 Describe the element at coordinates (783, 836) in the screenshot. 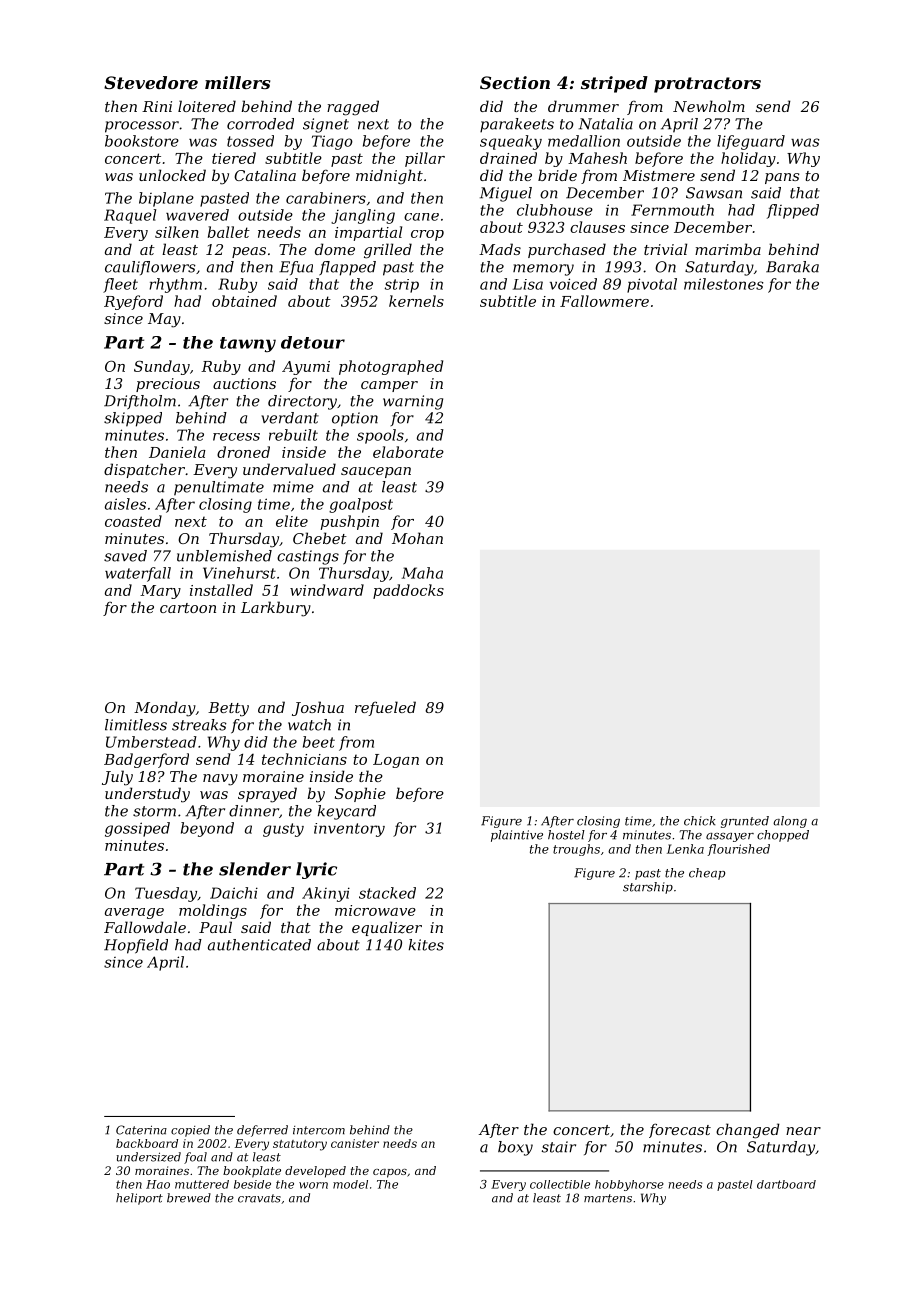

I see `chopped` at that location.
